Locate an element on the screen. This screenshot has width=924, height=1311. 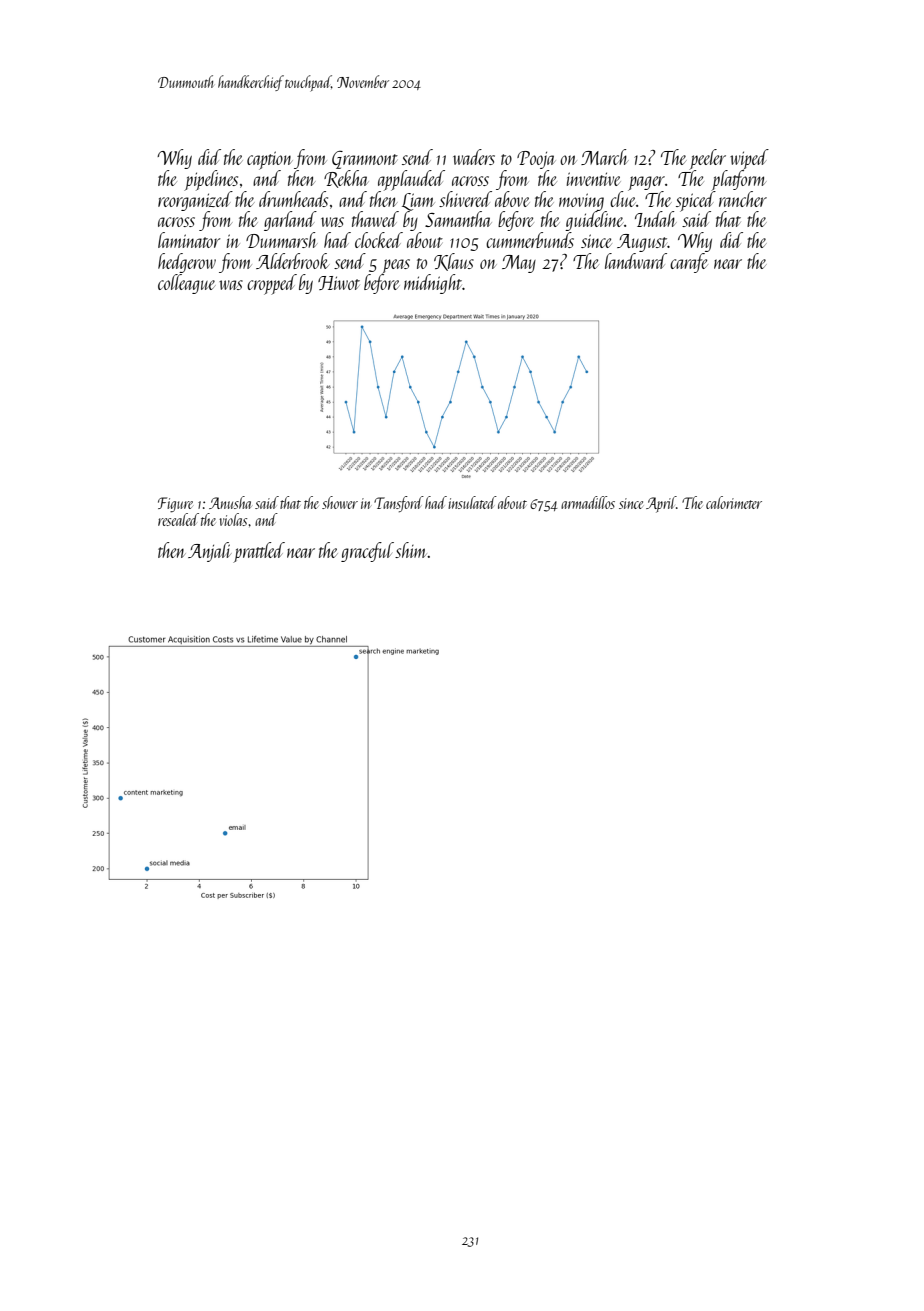
cropped is located at coordinates (272, 284).
